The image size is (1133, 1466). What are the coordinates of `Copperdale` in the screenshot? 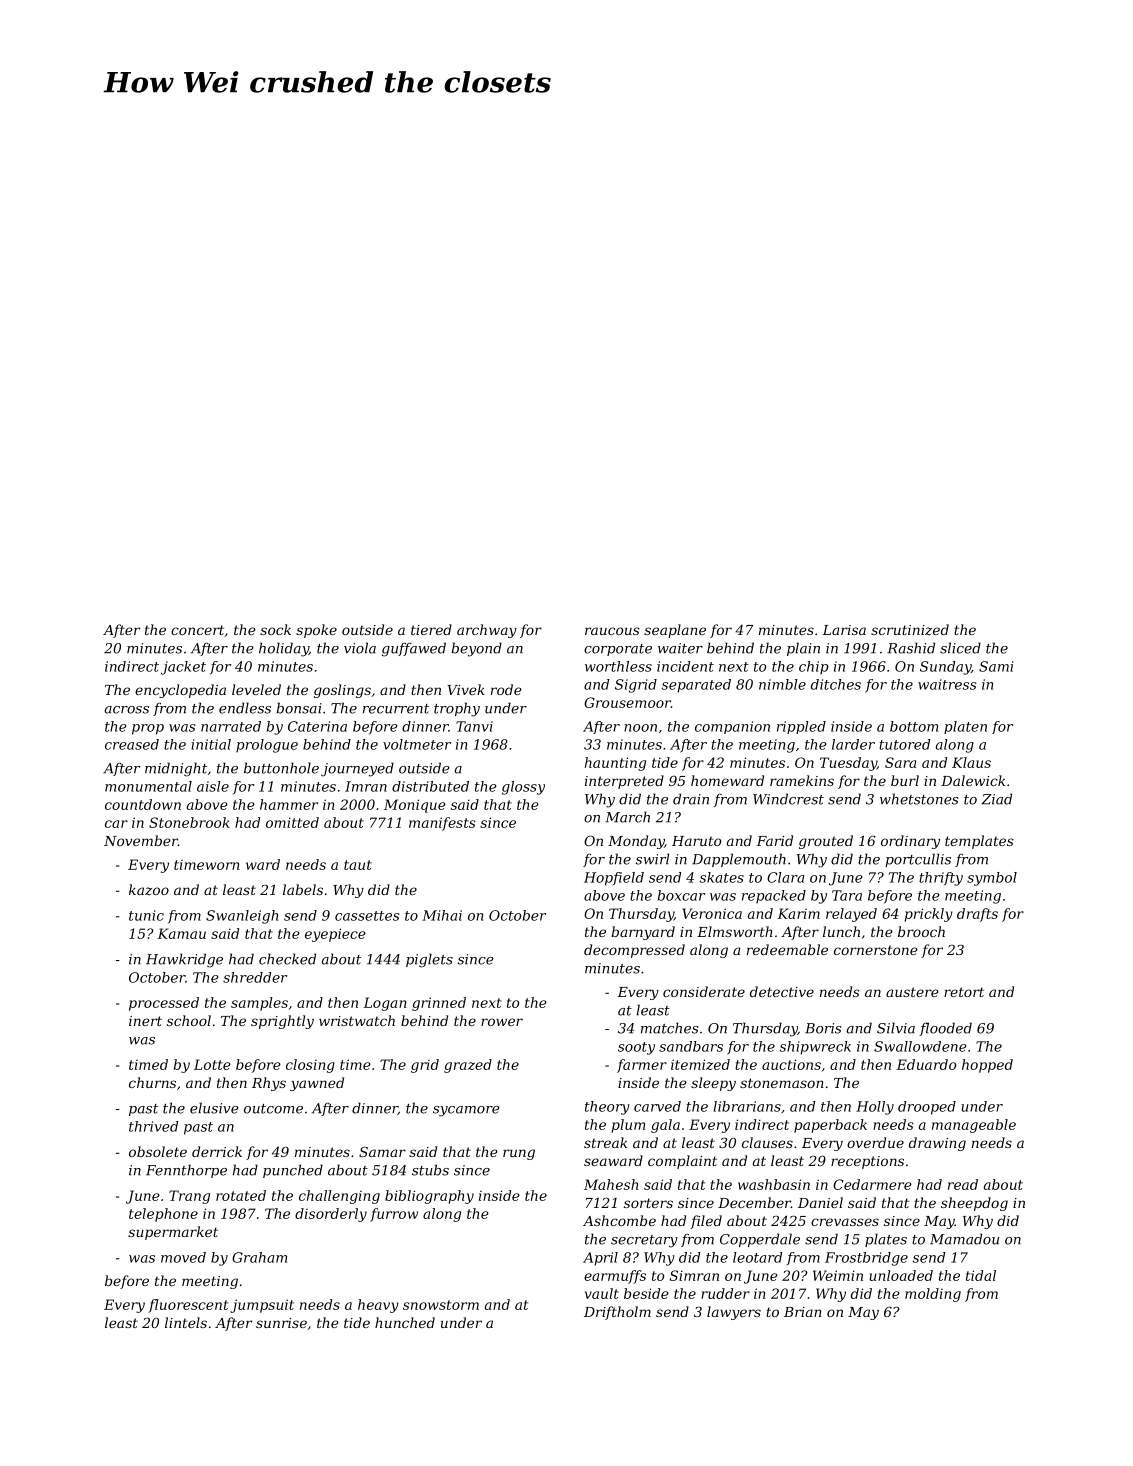 It's located at (760, 1240).
